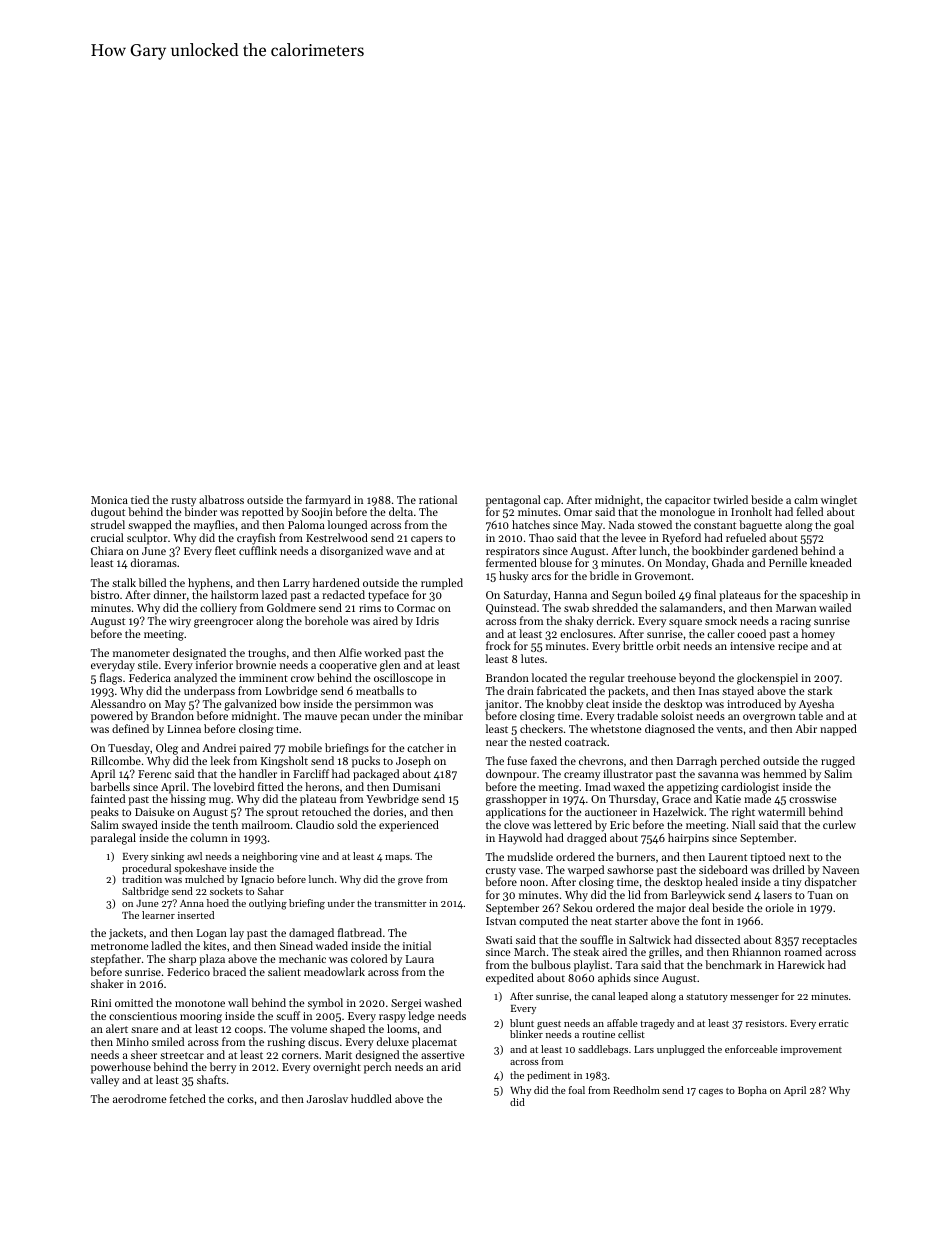 Image resolution: width=952 pixels, height=1233 pixels. I want to click on arcs, so click(541, 577).
